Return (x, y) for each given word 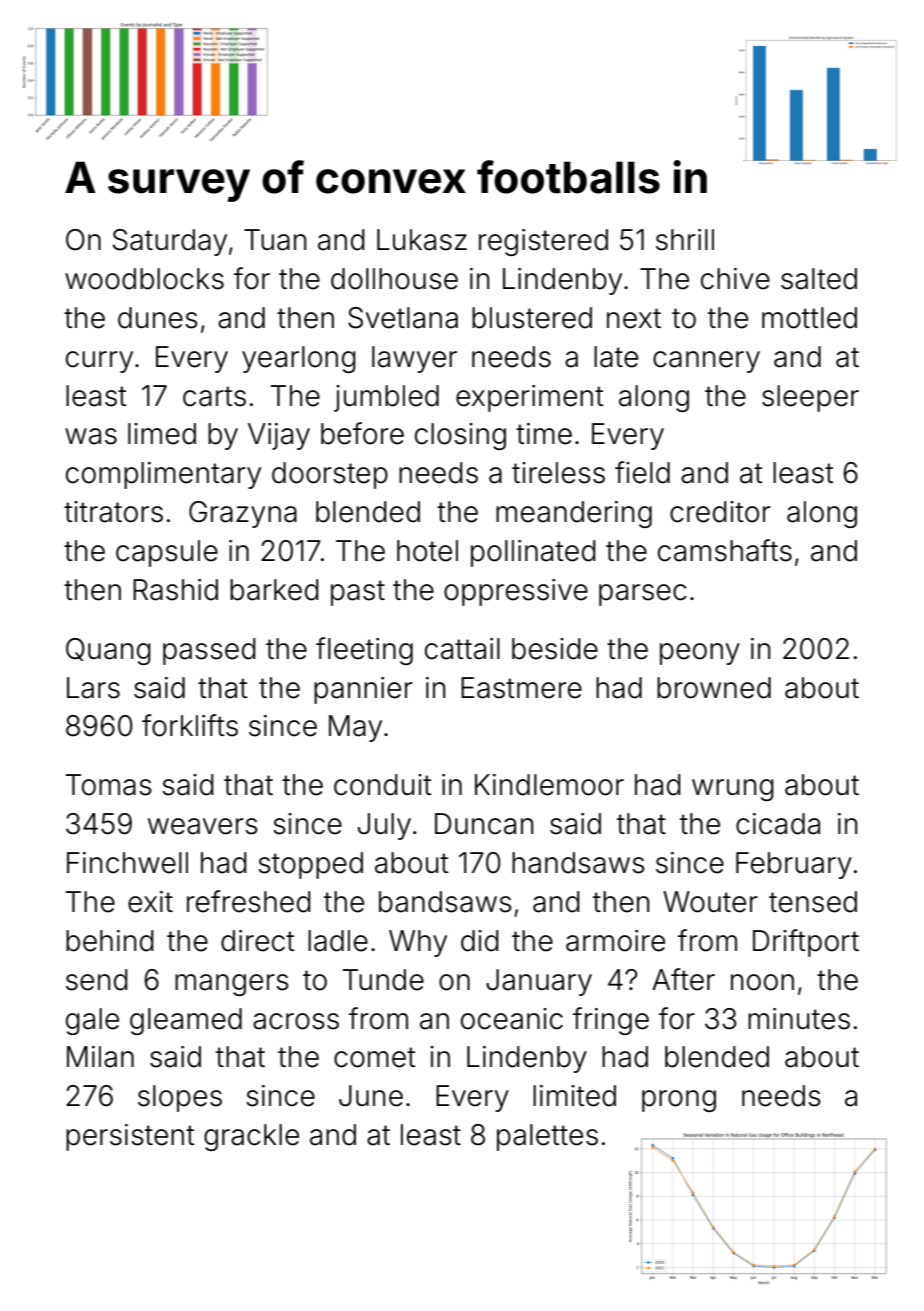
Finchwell (127, 863)
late (616, 357)
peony (700, 654)
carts (214, 396)
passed (209, 651)
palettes (547, 1137)
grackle (251, 1137)
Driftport (806, 943)
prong (679, 1101)
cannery (706, 362)
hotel (427, 551)
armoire (615, 941)
